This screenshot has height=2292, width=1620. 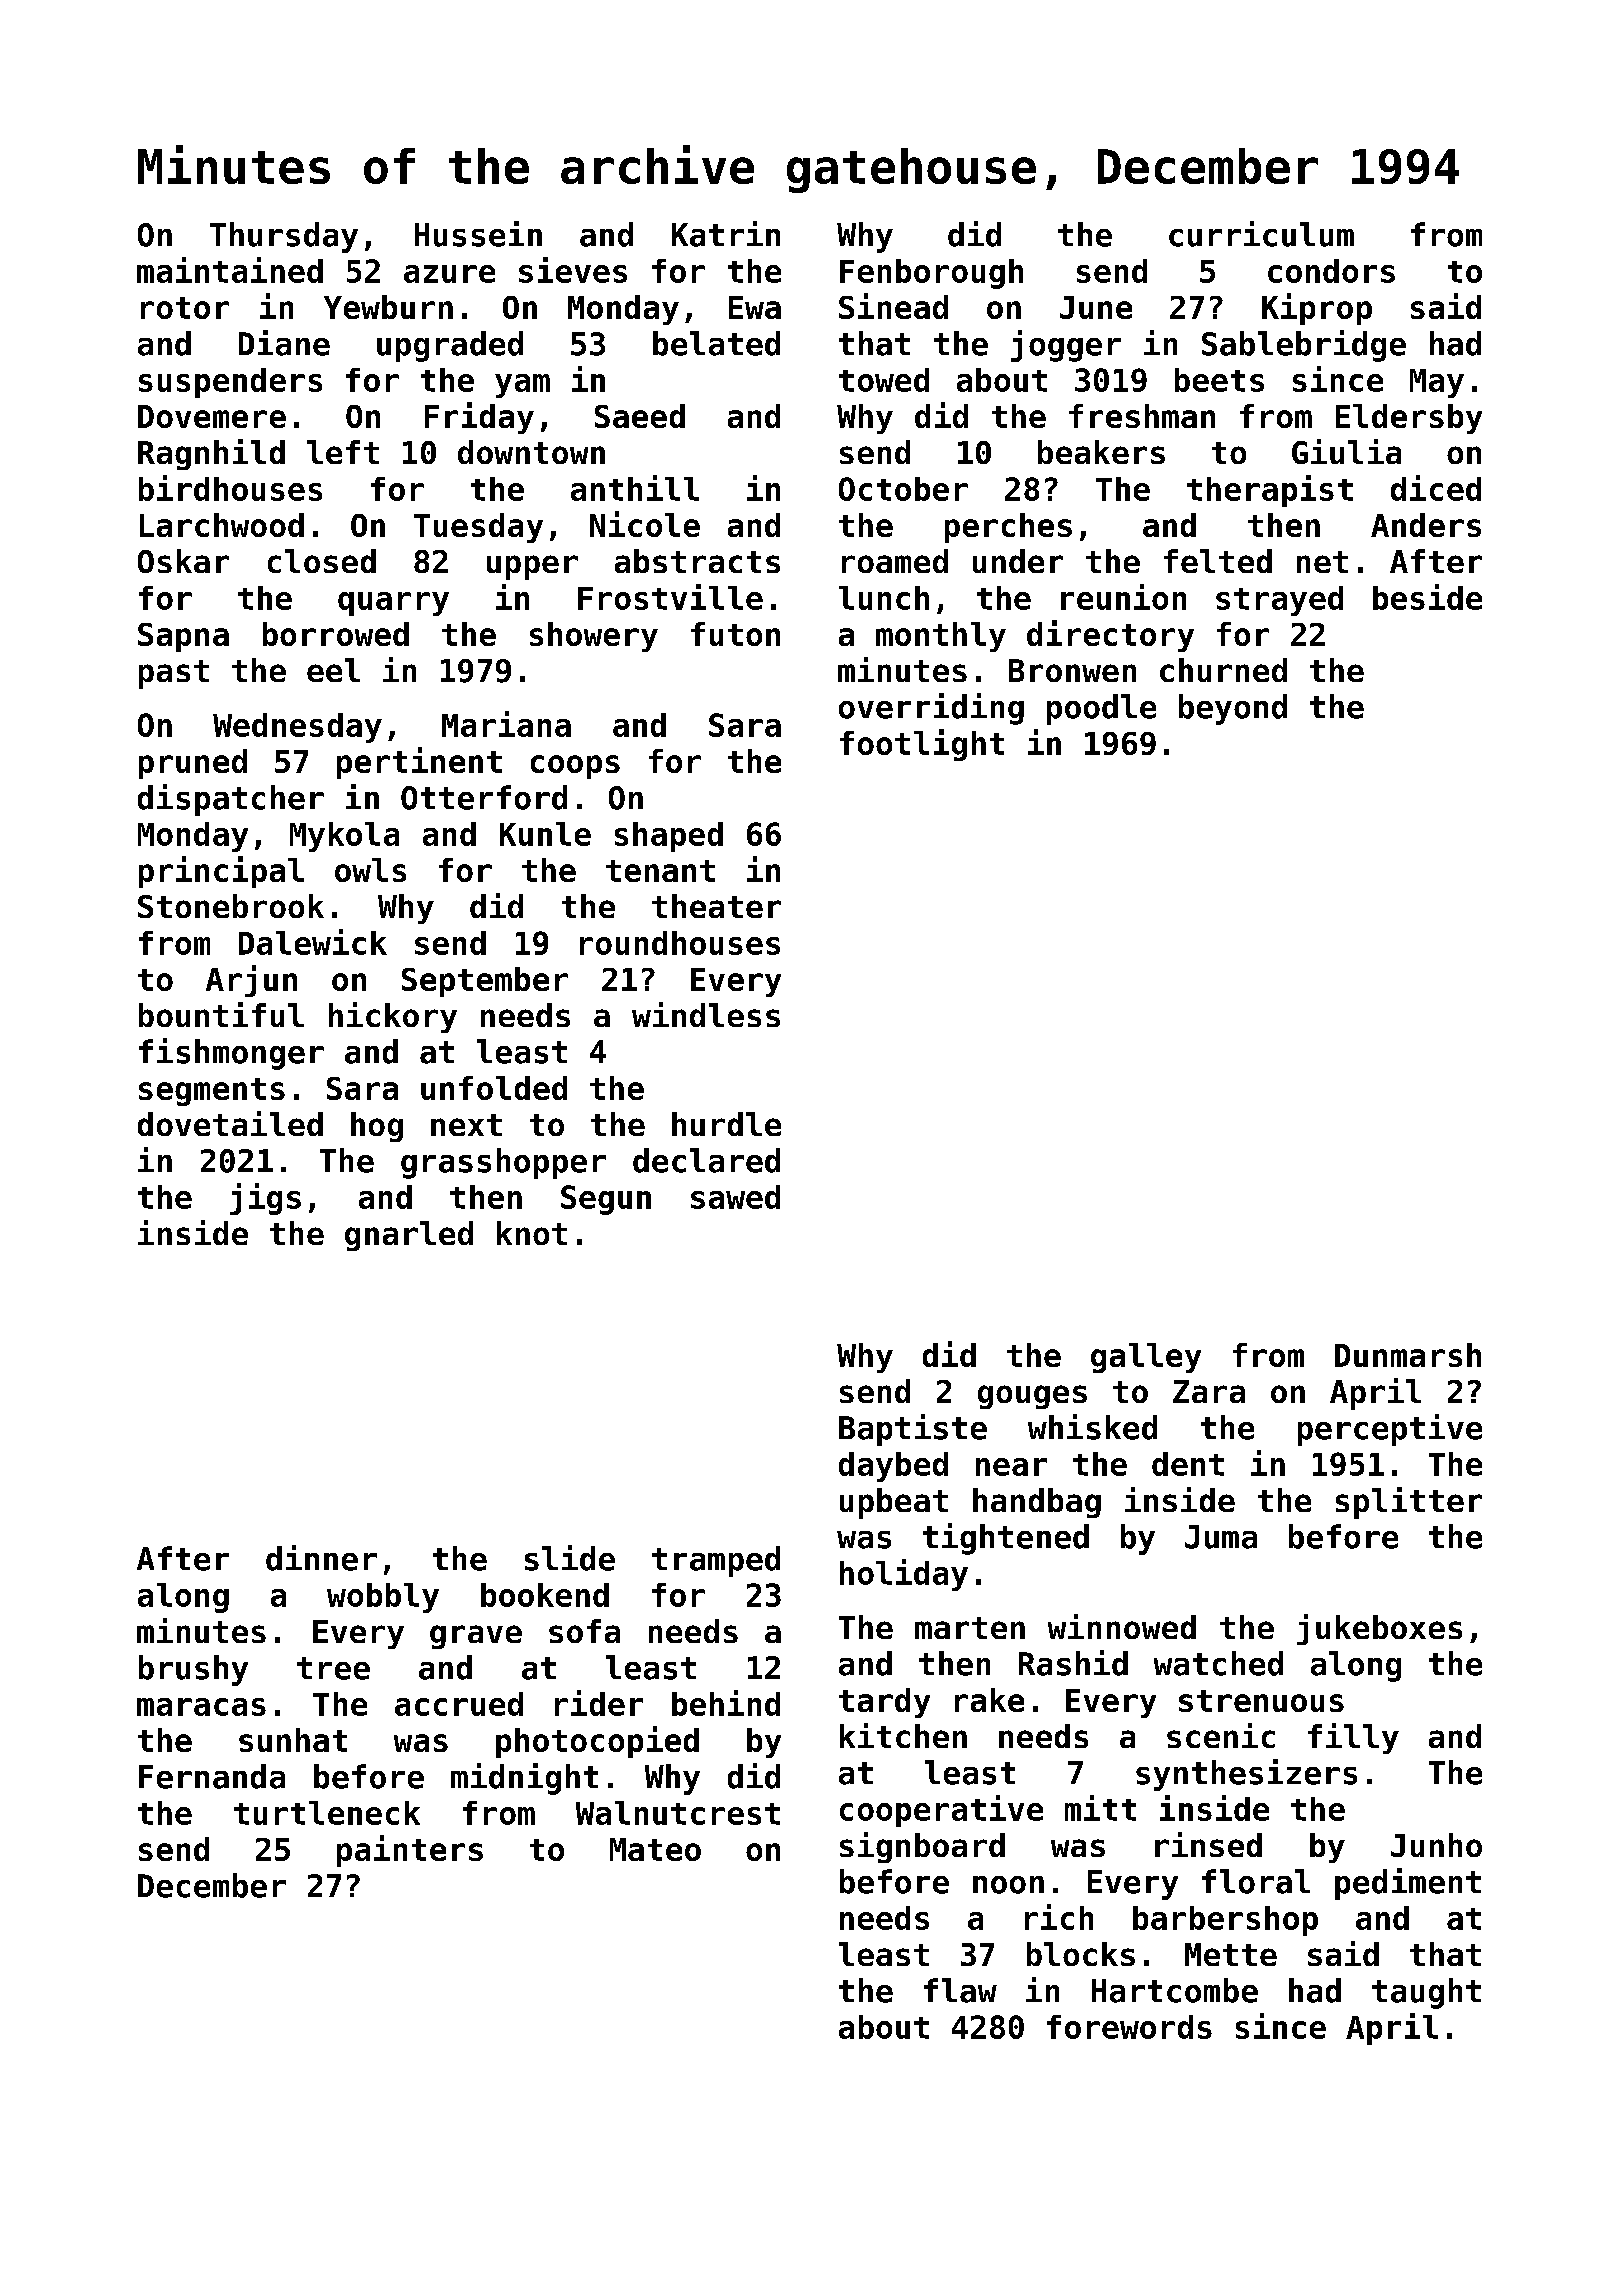 What do you see at coordinates (450, 346) in the screenshot?
I see `upgraded` at bounding box center [450, 346].
